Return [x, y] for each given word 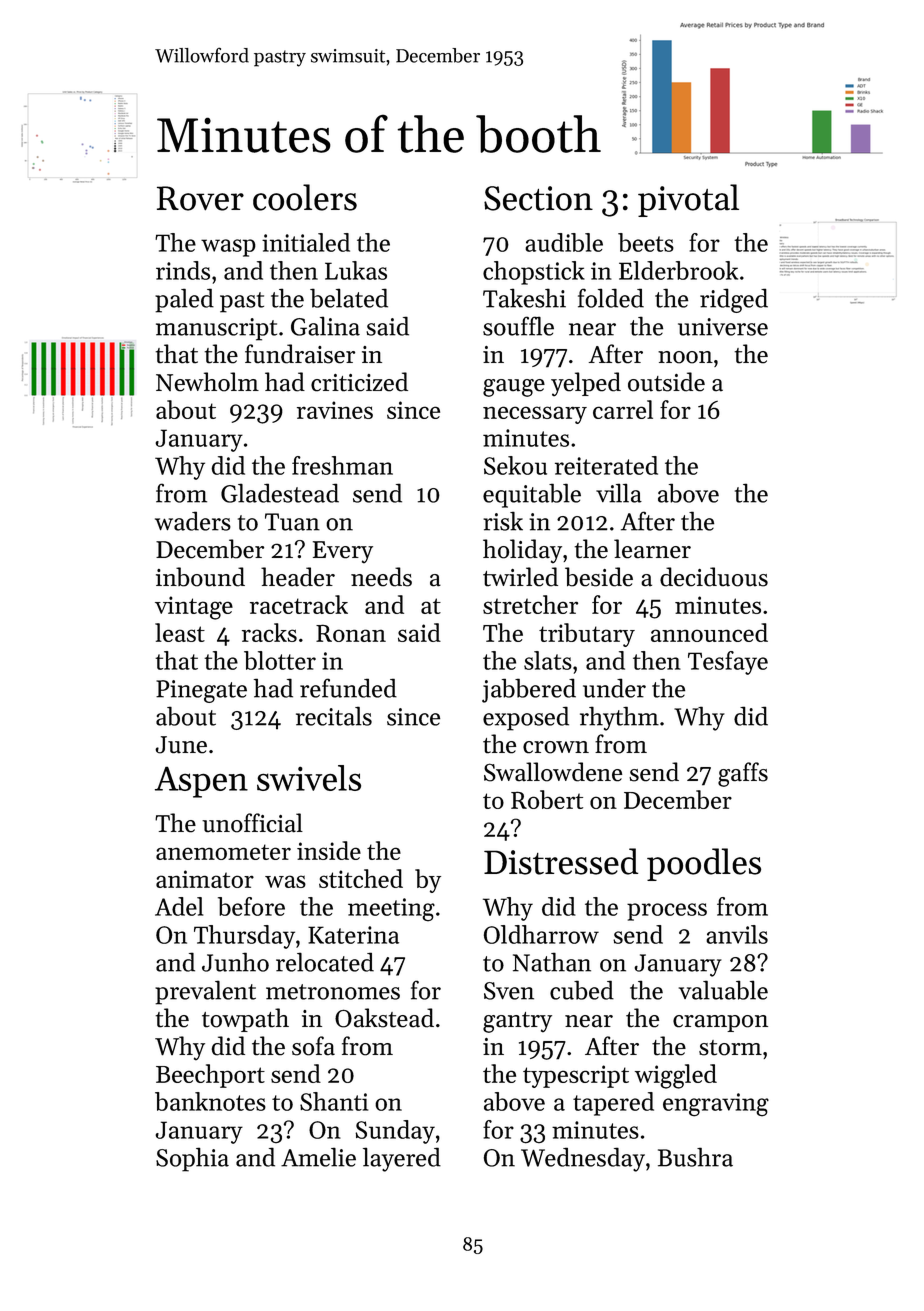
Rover [200, 198]
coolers [305, 197]
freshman [342, 465]
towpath [245, 1020]
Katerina [353, 935]
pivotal [688, 200]
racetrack [299, 604]
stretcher [530, 604]
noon [685, 357]
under [614, 688]
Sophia [192, 1159]
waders [193, 521]
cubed [582, 990]
